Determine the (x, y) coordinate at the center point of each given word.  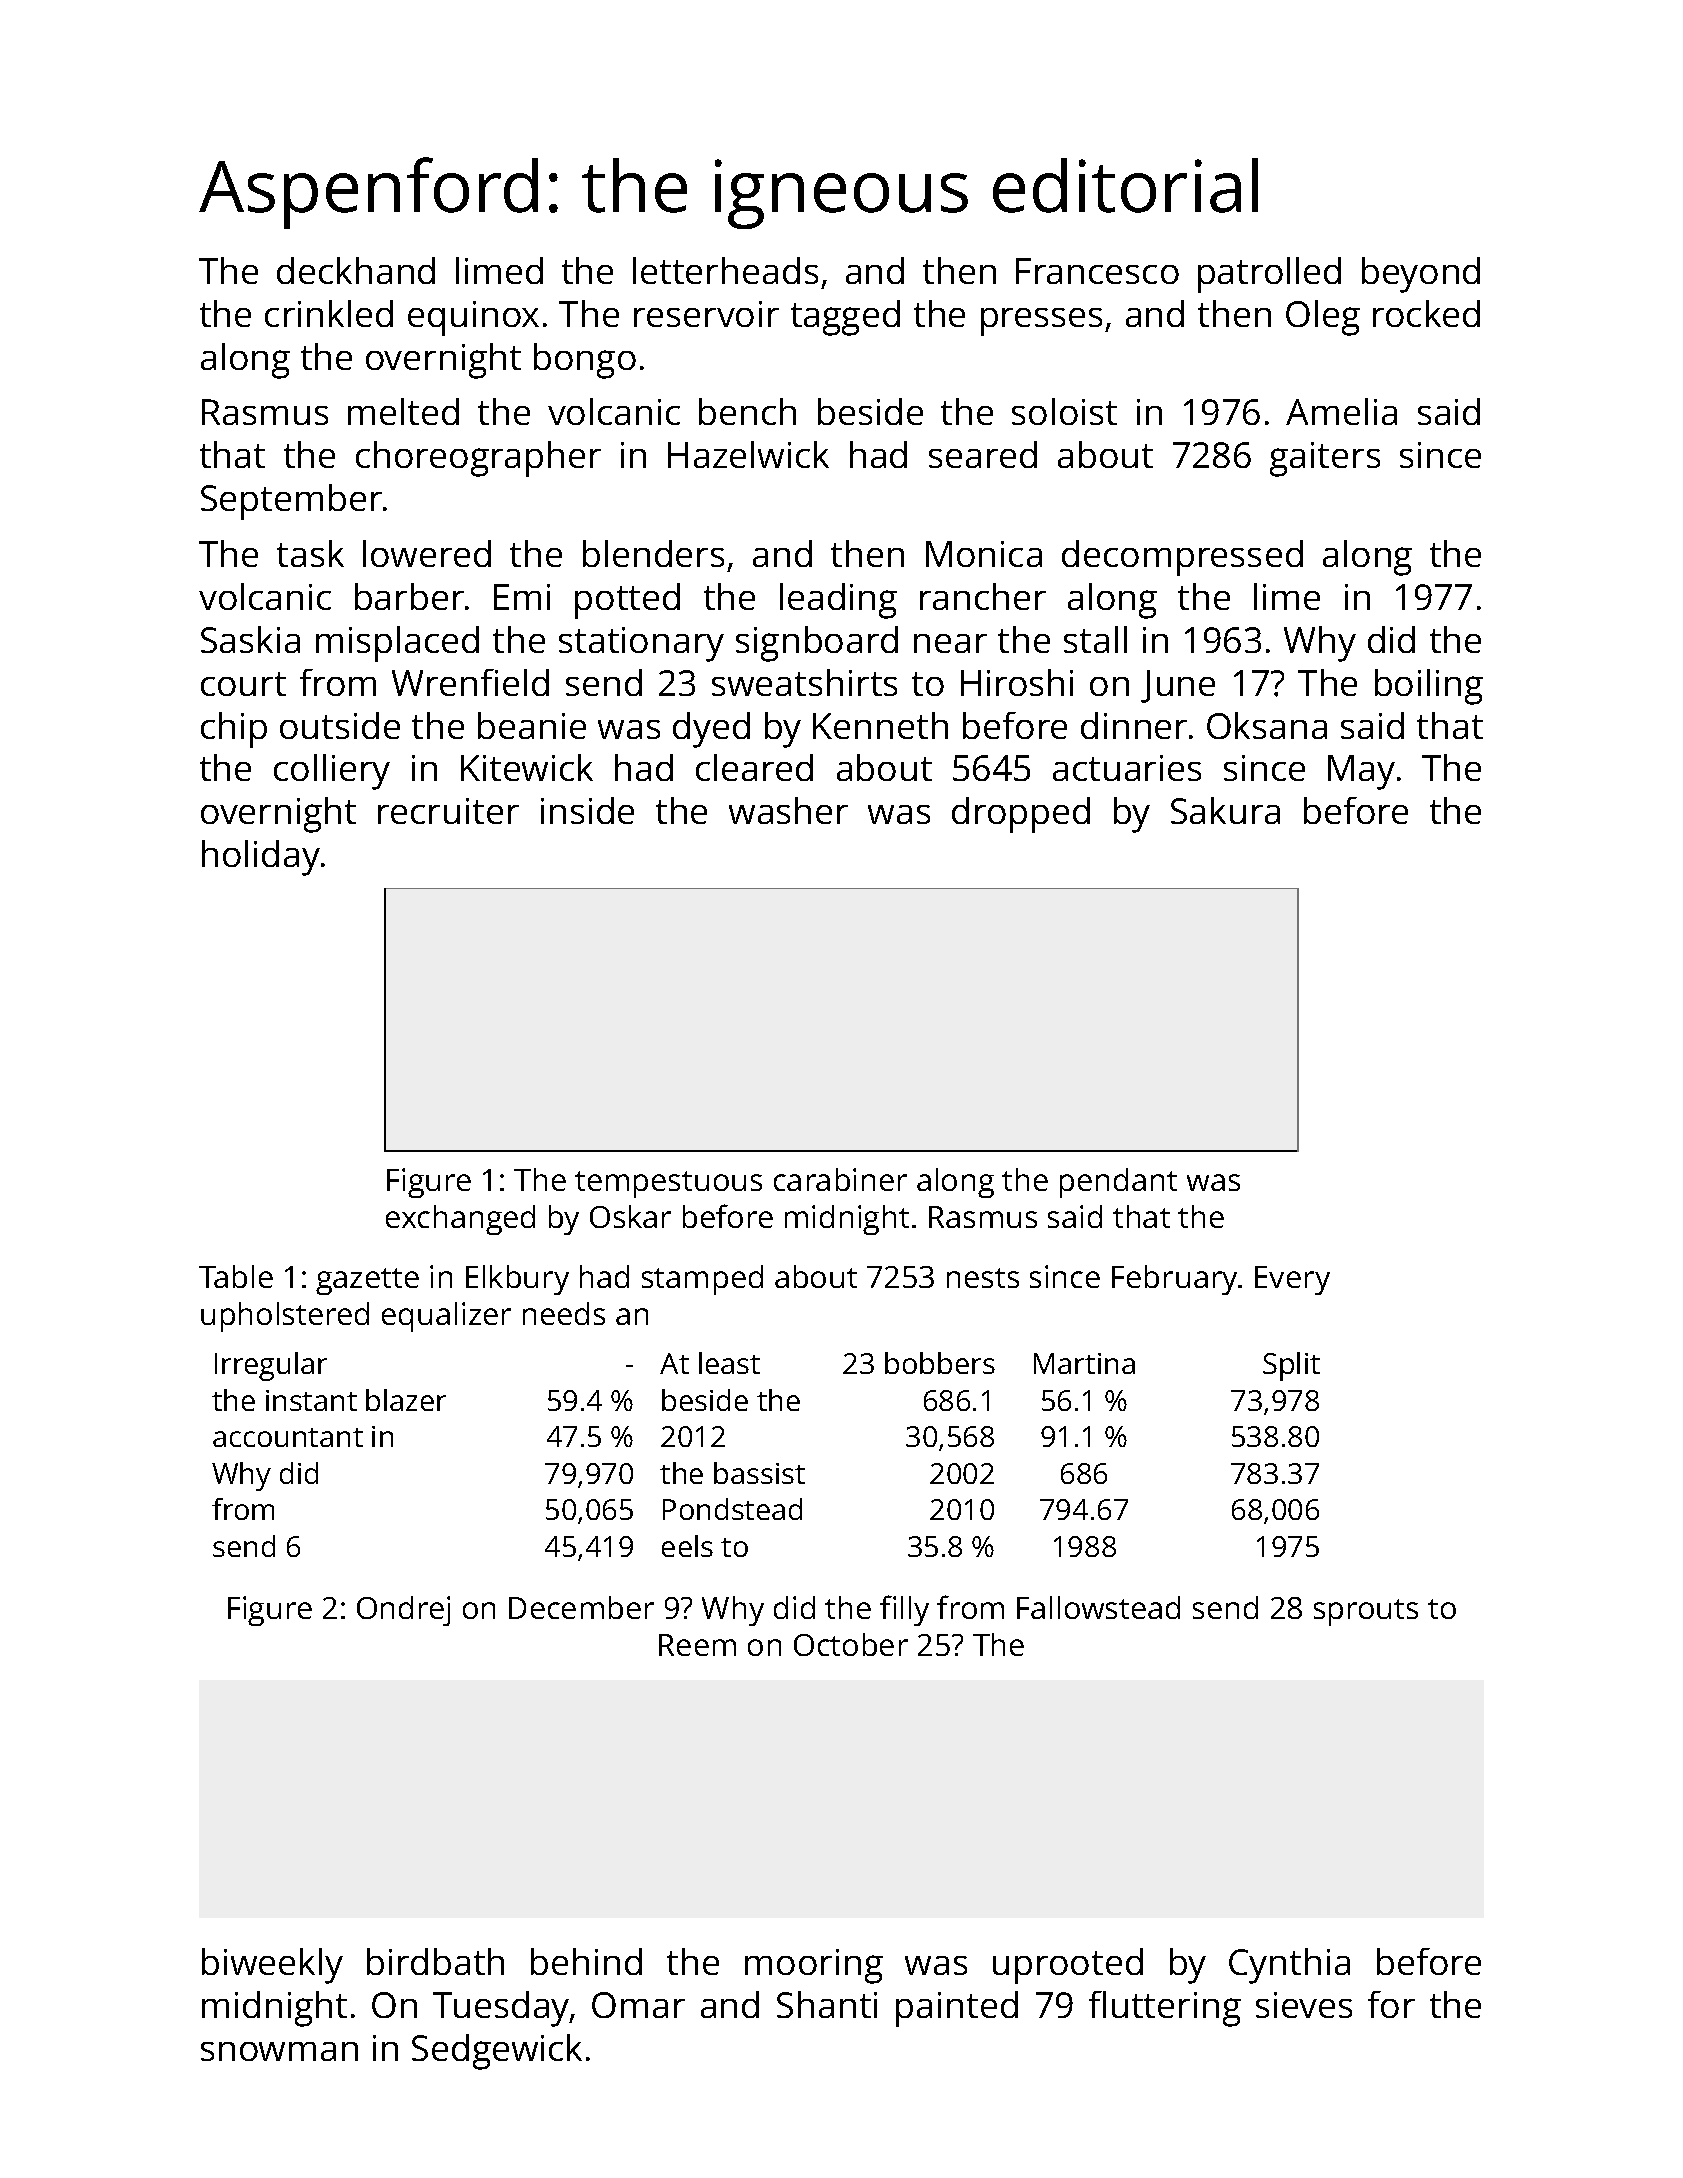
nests (983, 1278)
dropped (1021, 815)
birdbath (435, 1961)
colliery (332, 772)
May (1361, 772)
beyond (1421, 275)
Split (1291, 1366)
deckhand (356, 270)
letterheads (725, 270)
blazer (406, 1400)
